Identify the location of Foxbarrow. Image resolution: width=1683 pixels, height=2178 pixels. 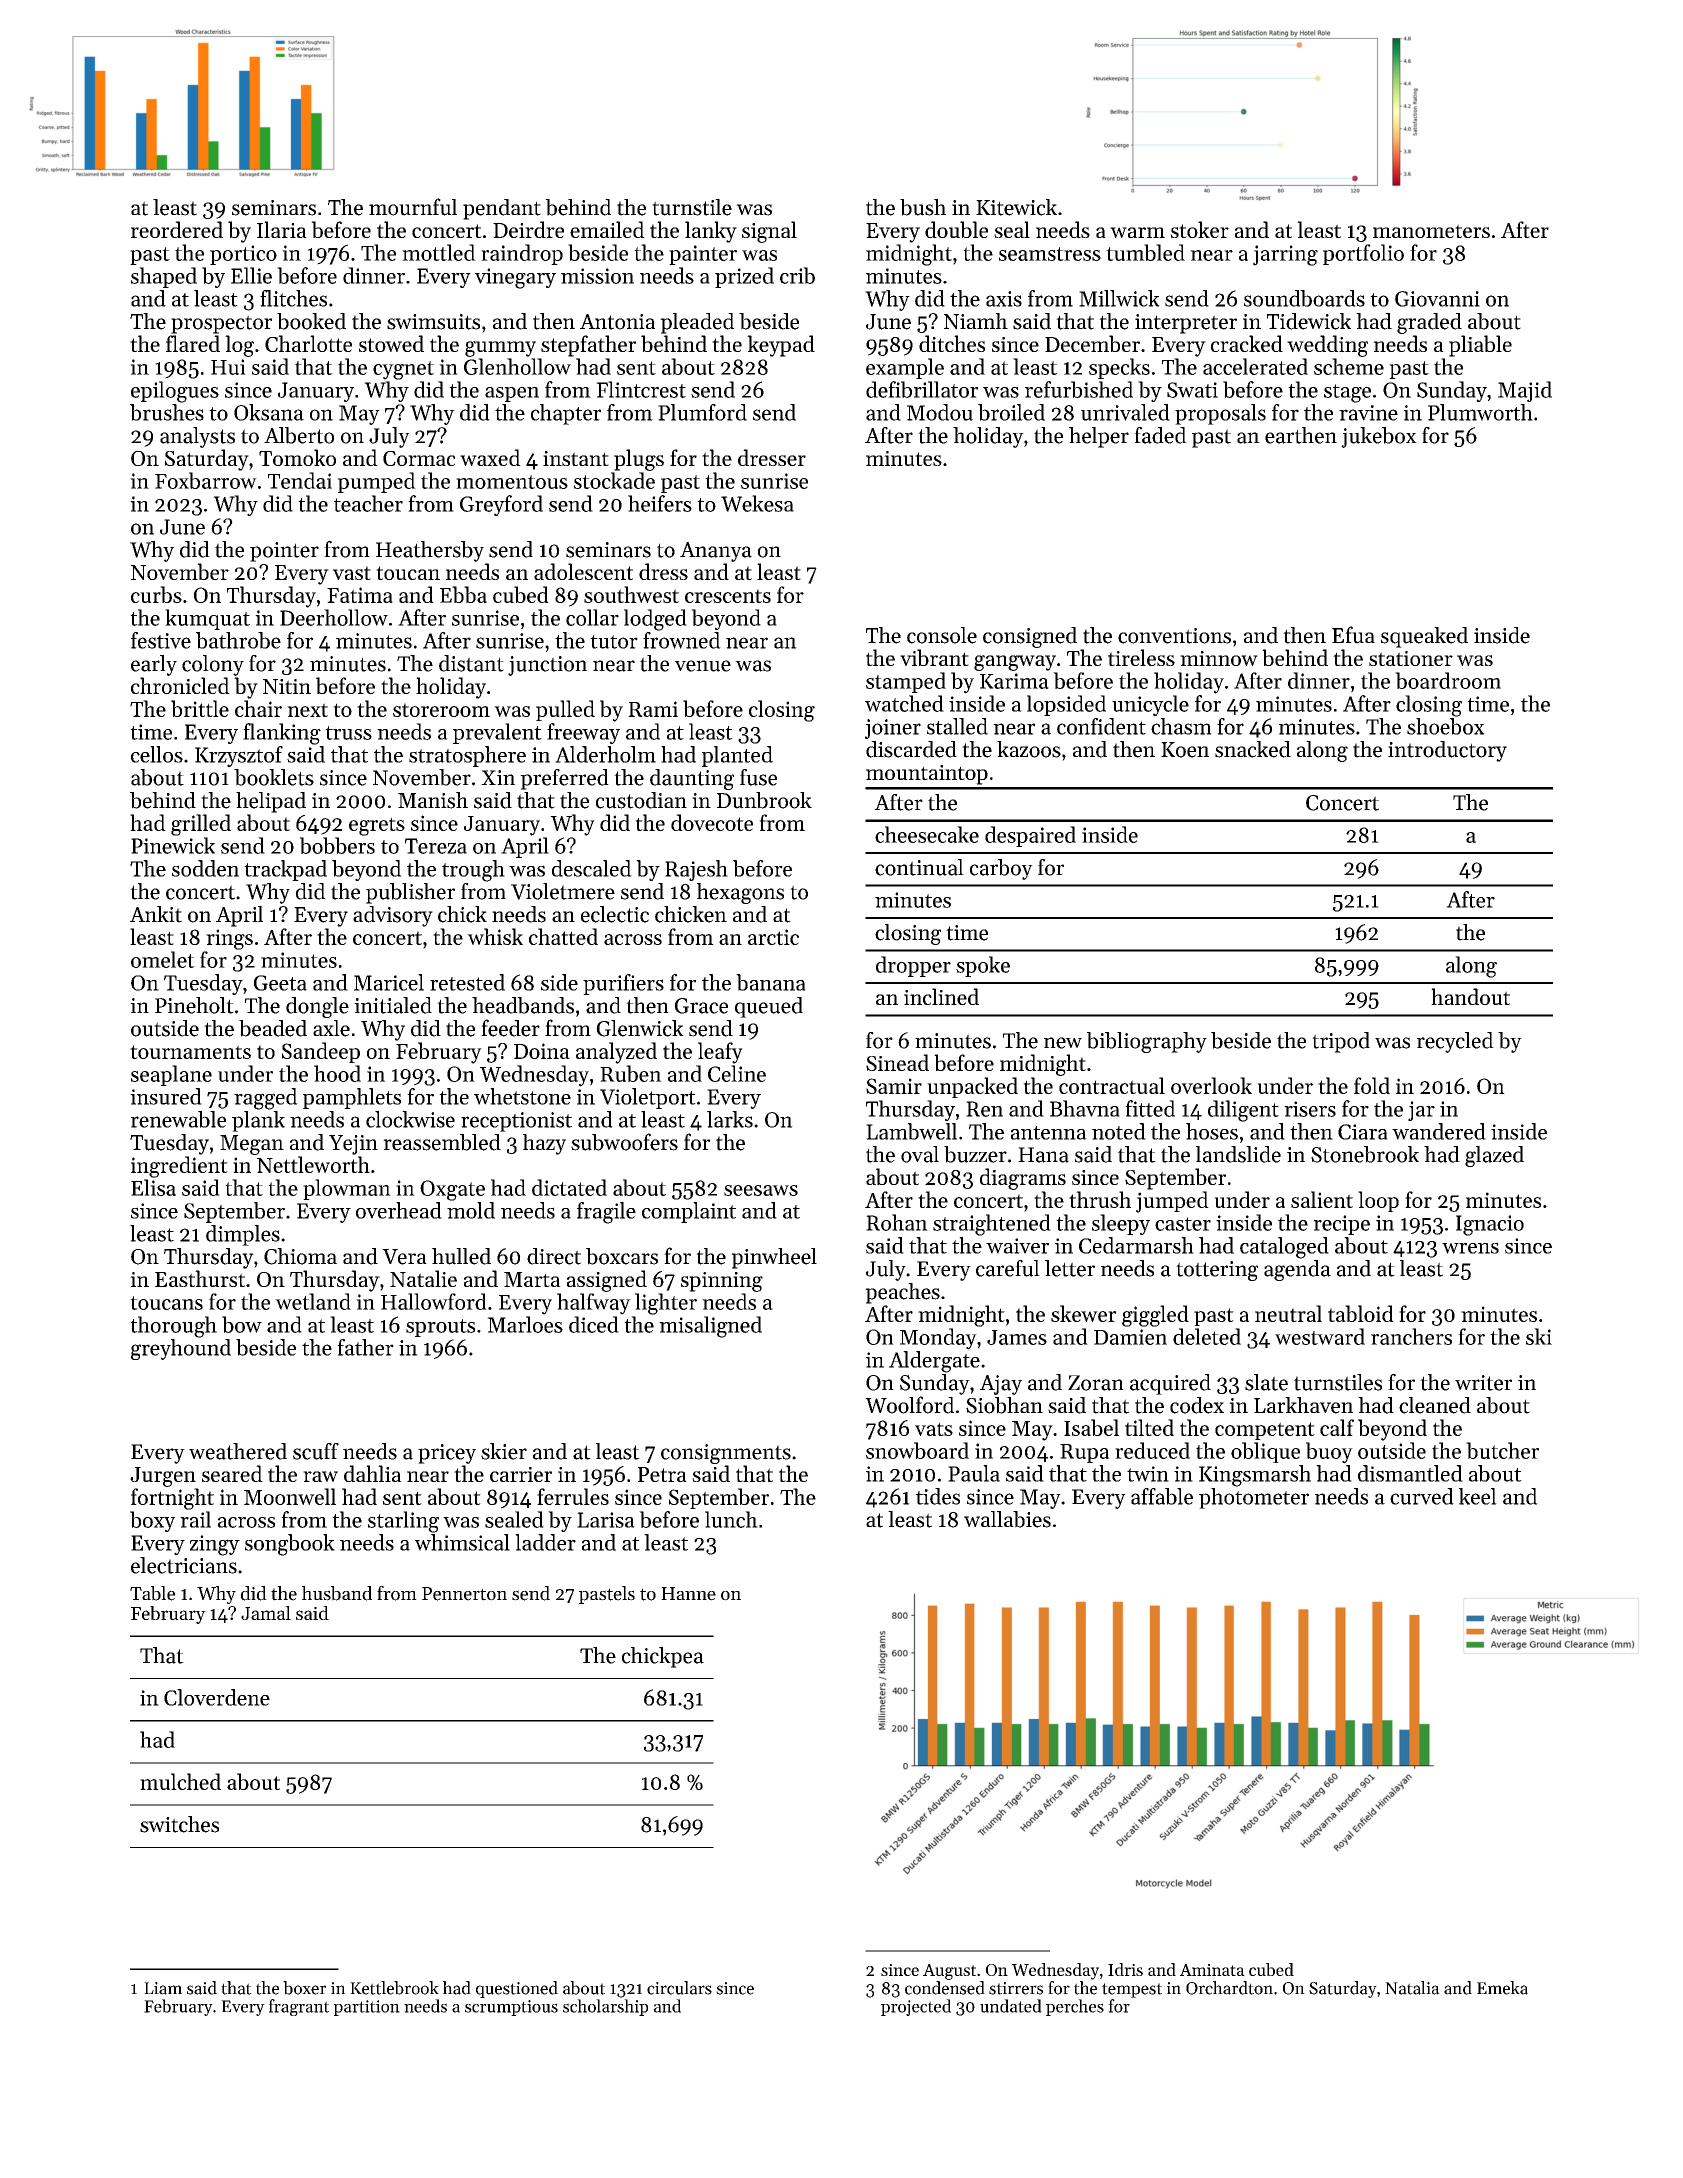
(206, 480).
